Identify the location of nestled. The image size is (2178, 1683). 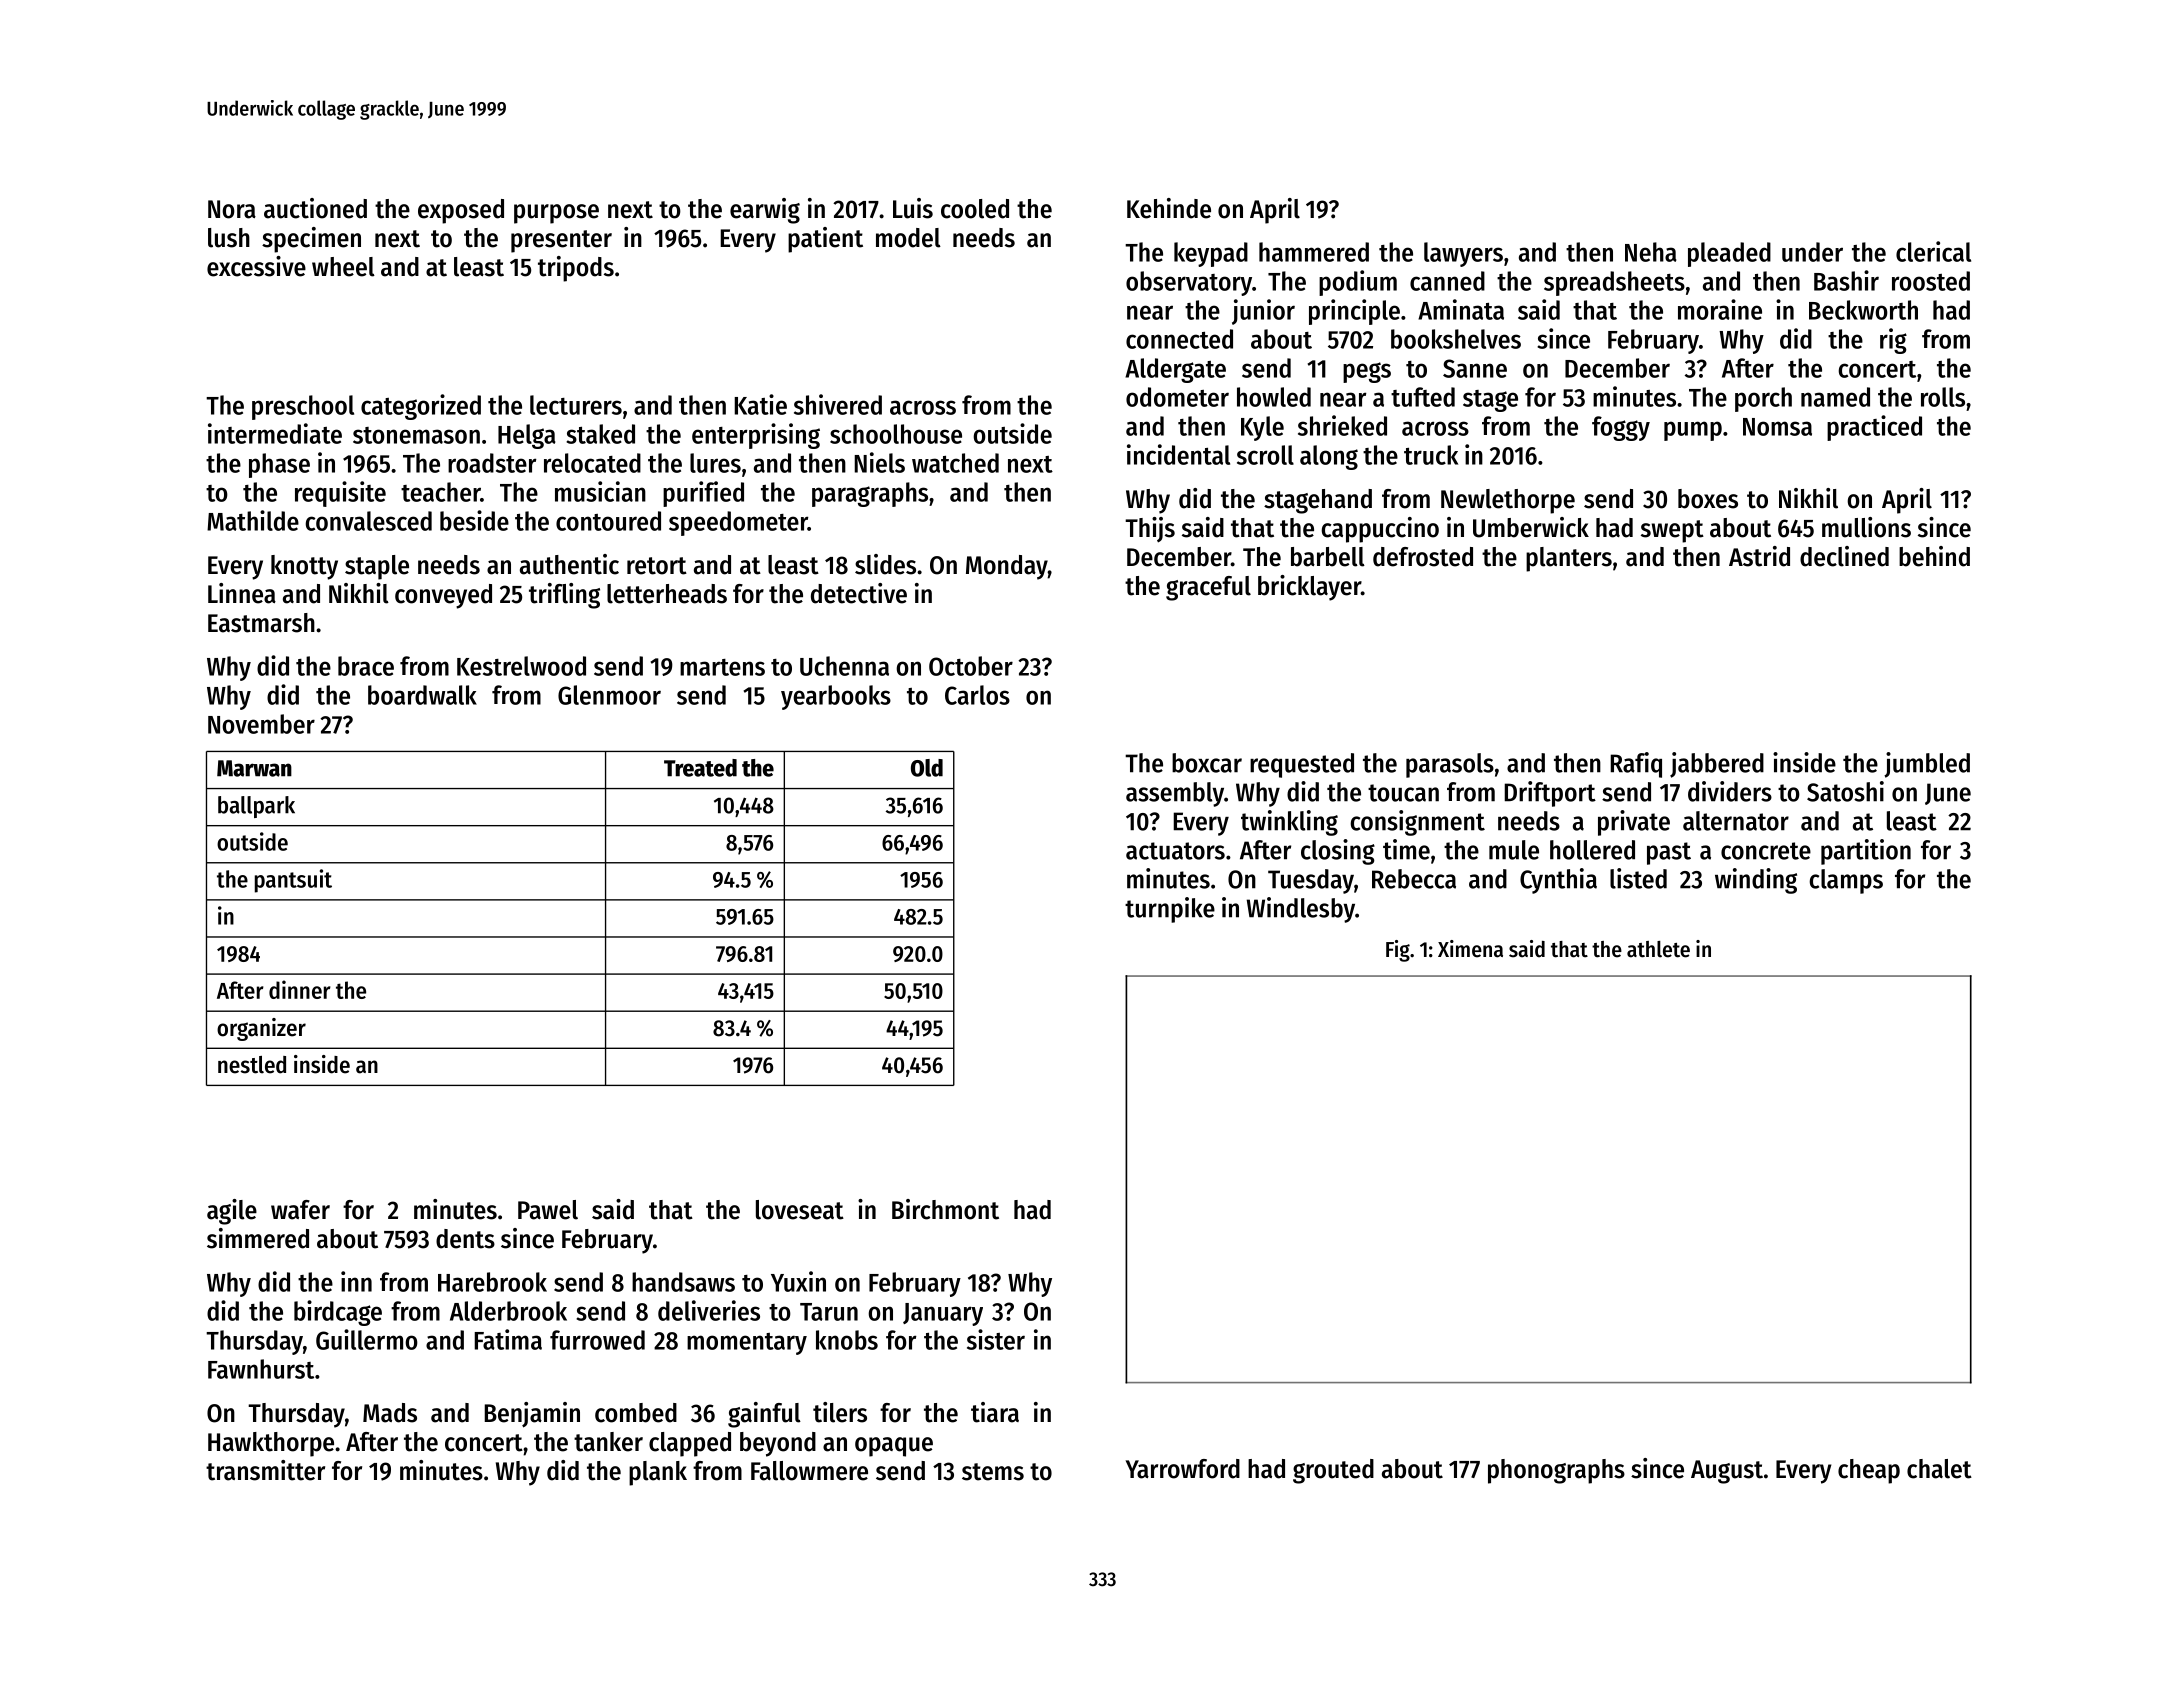
(252, 1065).
